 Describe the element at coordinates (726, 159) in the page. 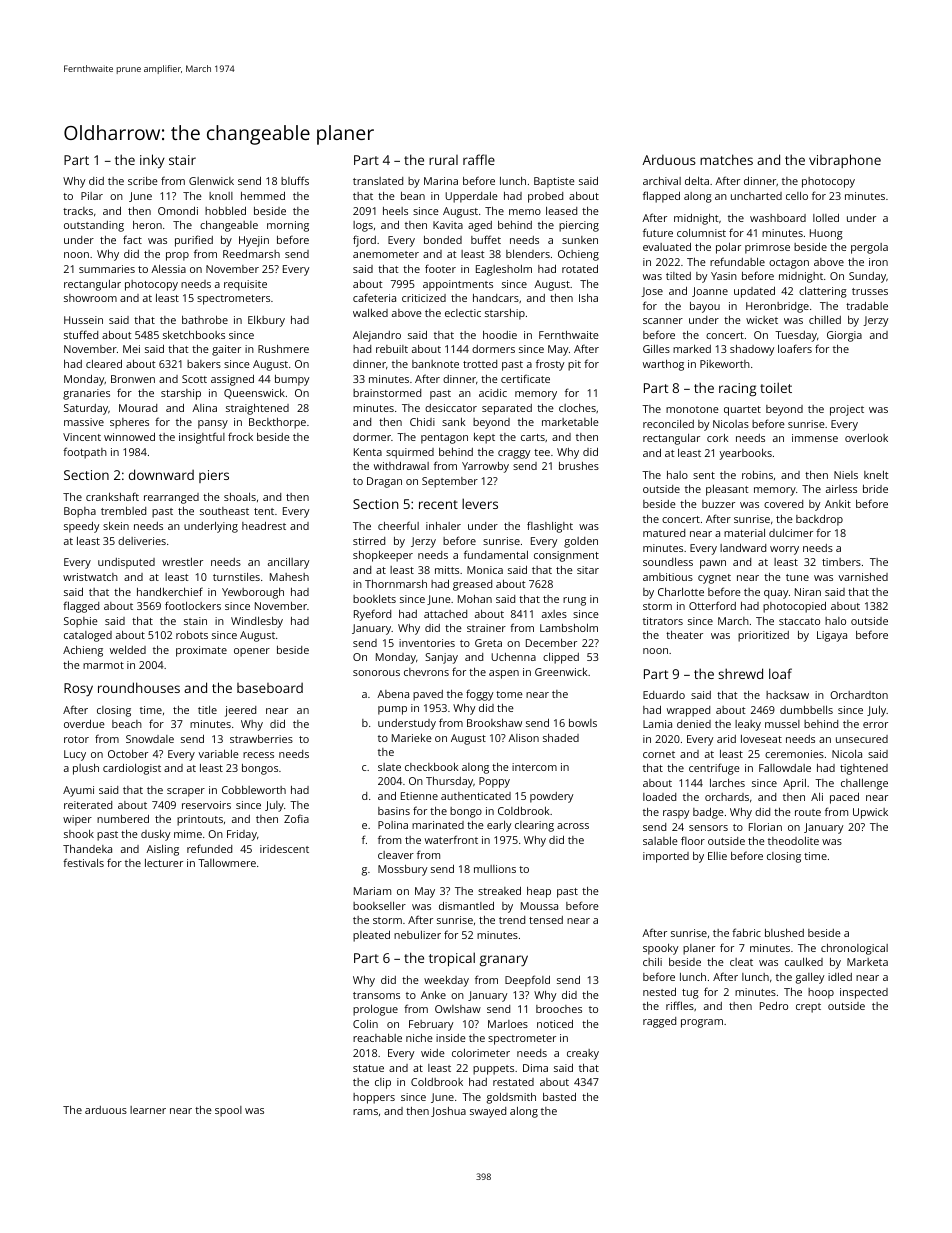

I see `matches` at that location.
